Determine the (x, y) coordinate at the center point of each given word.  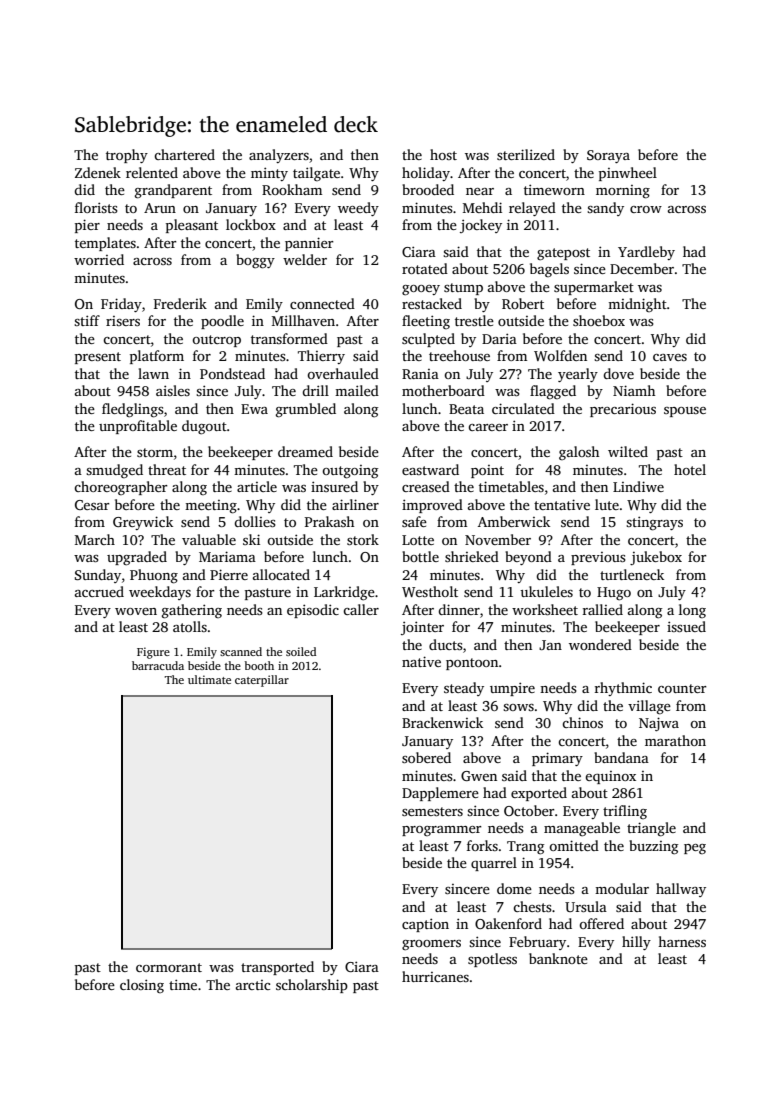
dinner (459, 609)
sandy (605, 209)
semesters (432, 811)
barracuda (158, 665)
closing (142, 986)
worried (99, 259)
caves (670, 357)
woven (136, 611)
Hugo (614, 594)
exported (539, 794)
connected (322, 303)
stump (463, 289)
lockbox (251, 224)
